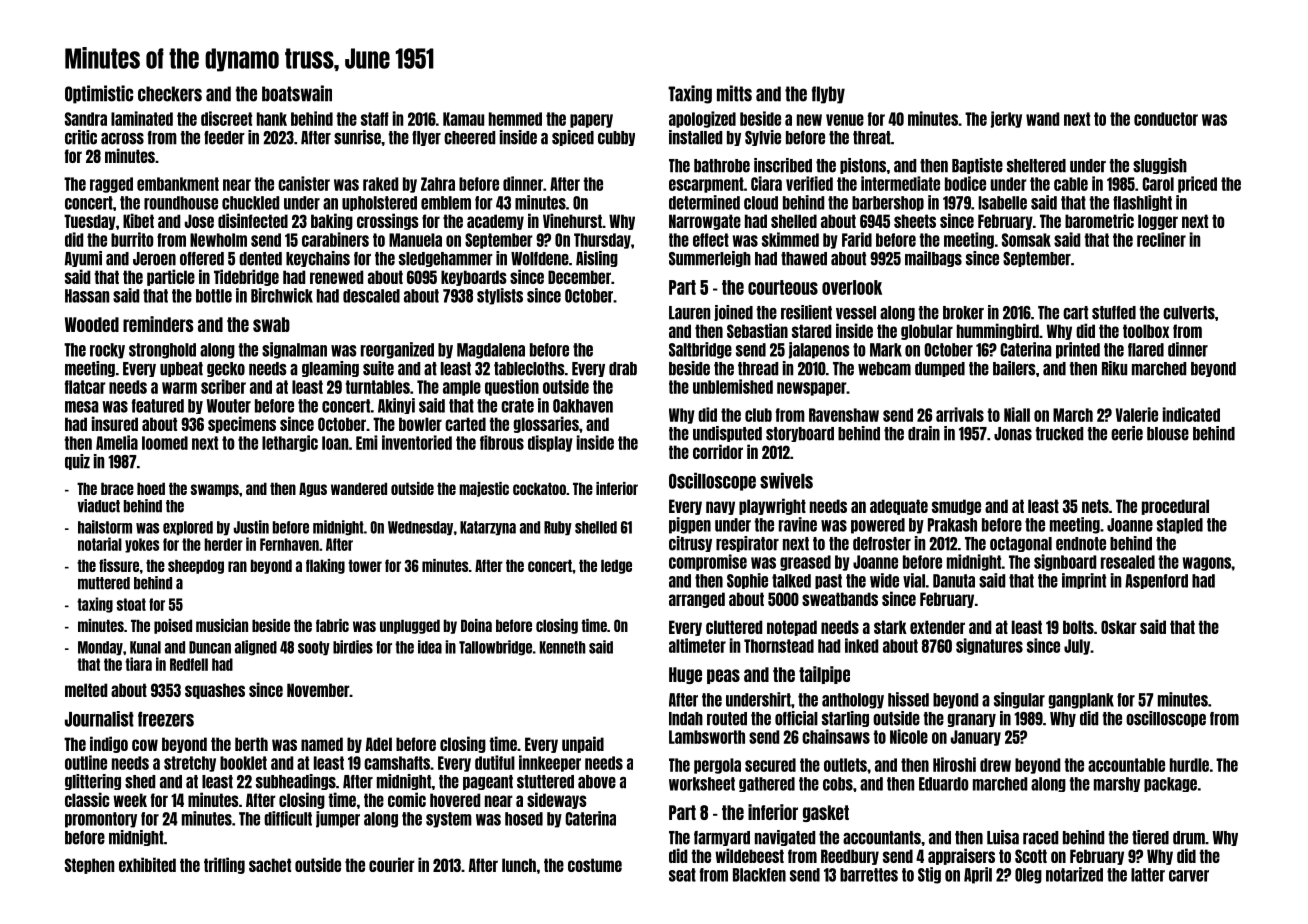 The width and height of the screenshot is (1308, 924). What do you see at coordinates (325, 566) in the screenshot?
I see `flaking` at bounding box center [325, 566].
